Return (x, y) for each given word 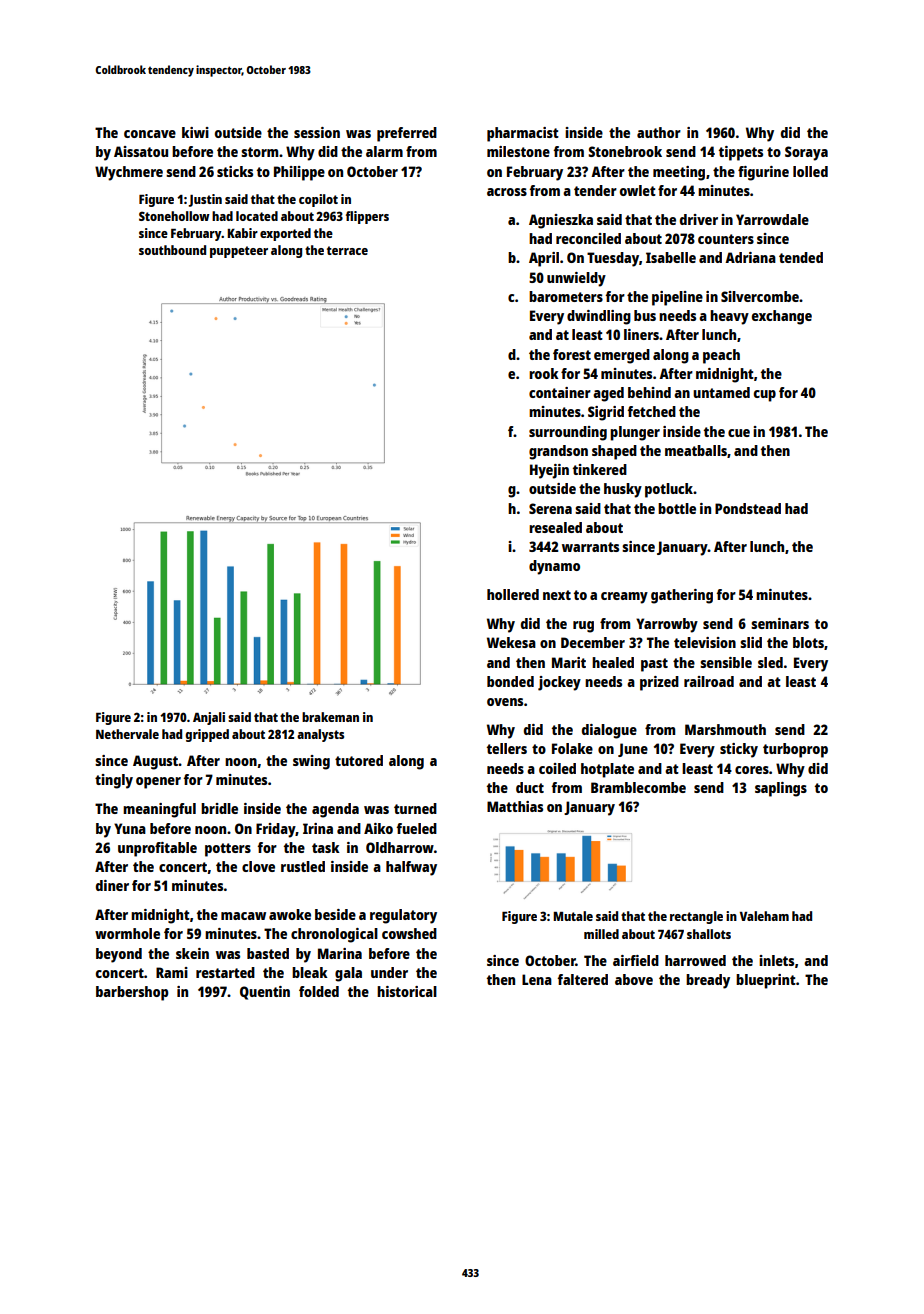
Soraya (806, 153)
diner (112, 885)
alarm (384, 151)
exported (285, 234)
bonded (510, 681)
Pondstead (748, 508)
